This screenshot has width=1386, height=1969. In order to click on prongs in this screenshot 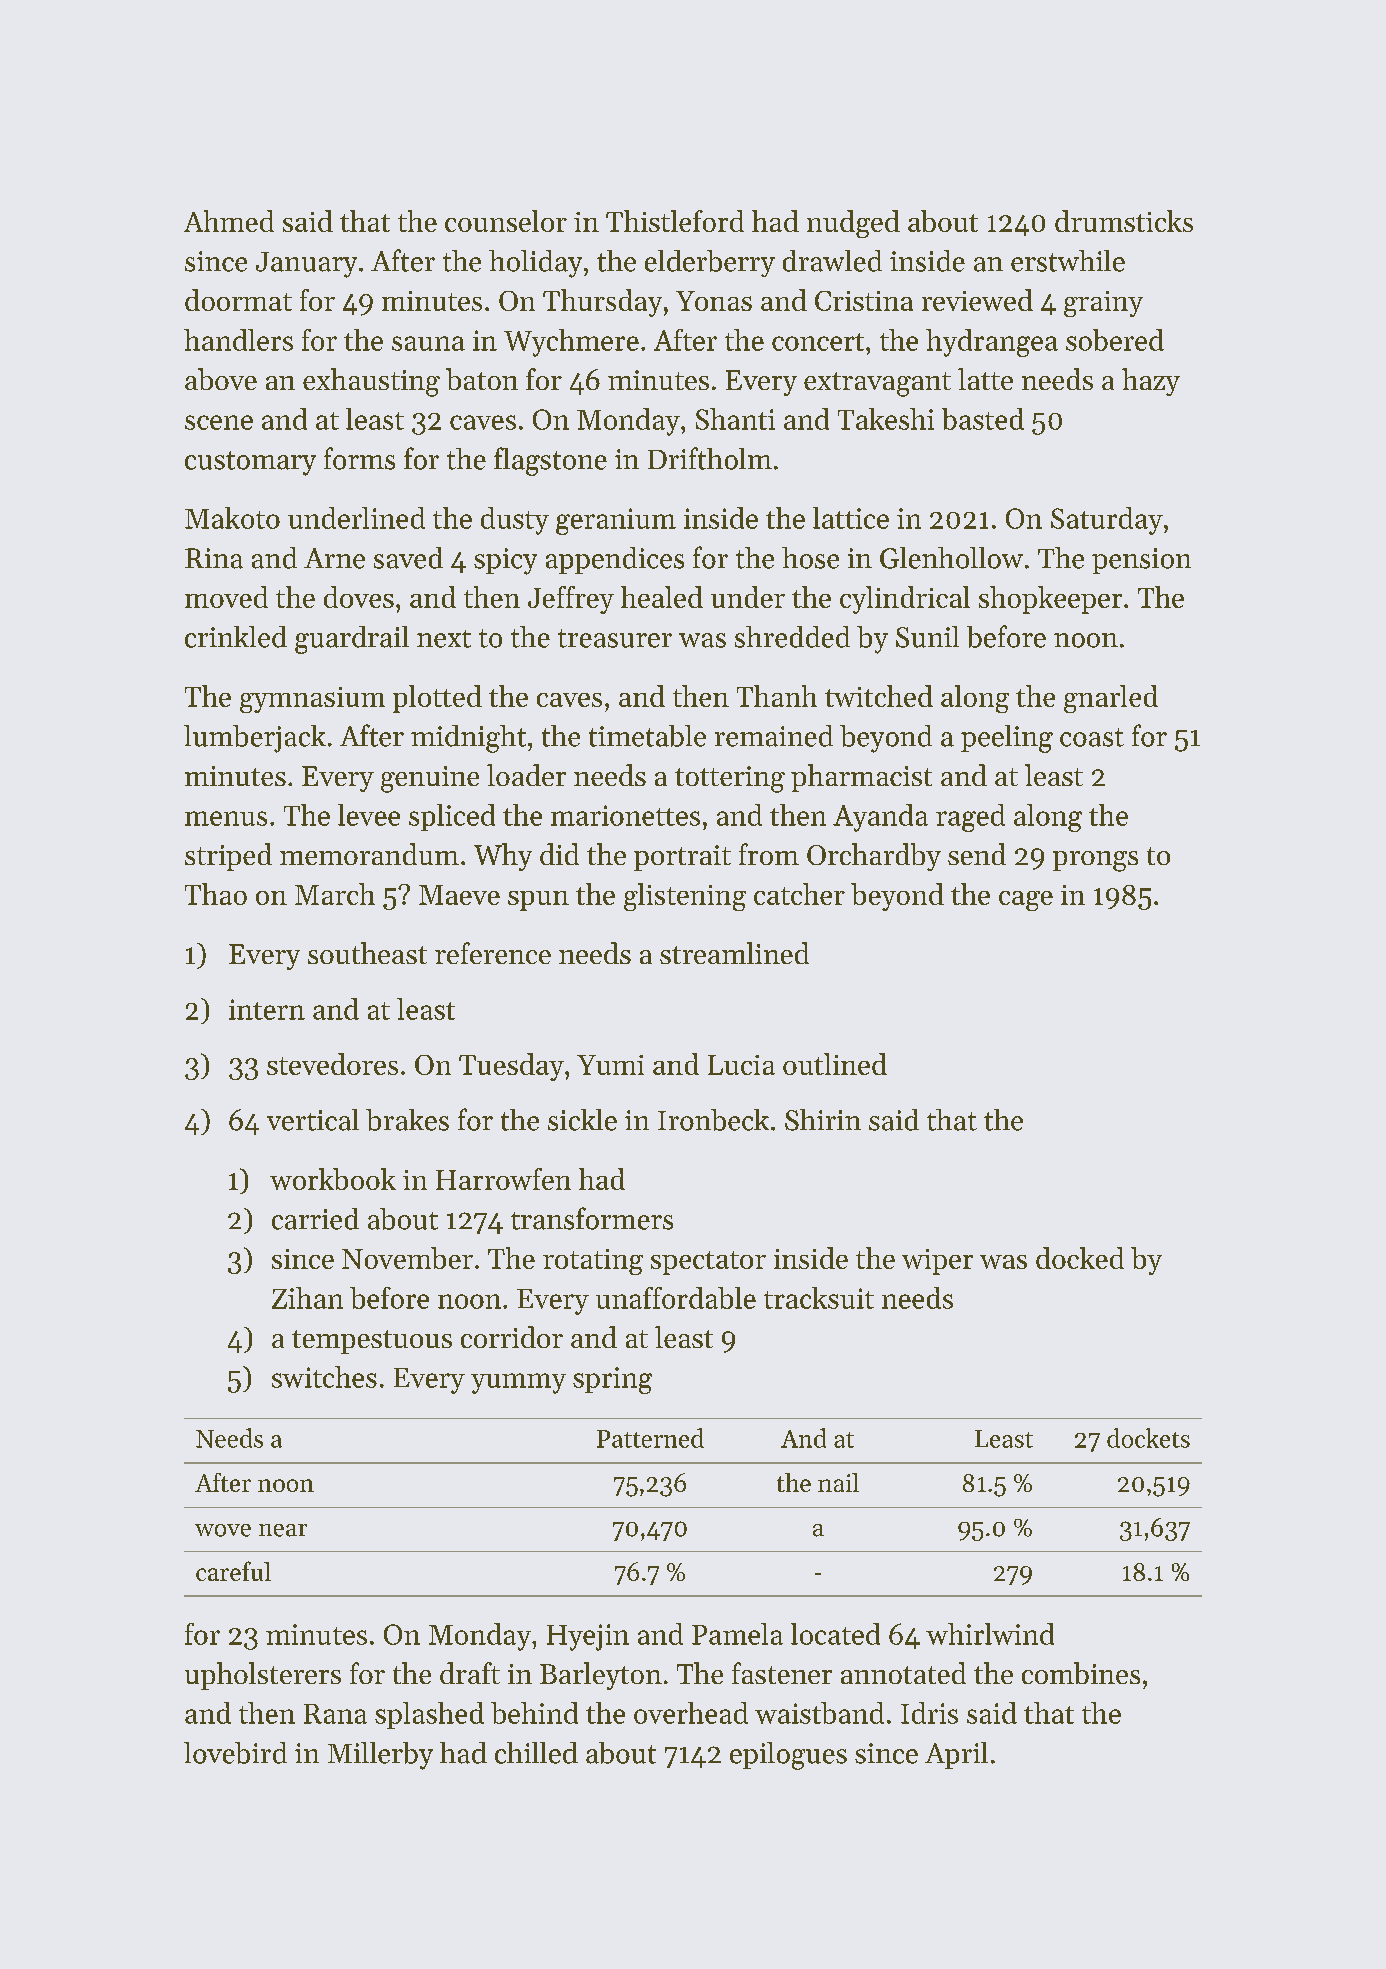, I will do `click(1095, 861)`.
